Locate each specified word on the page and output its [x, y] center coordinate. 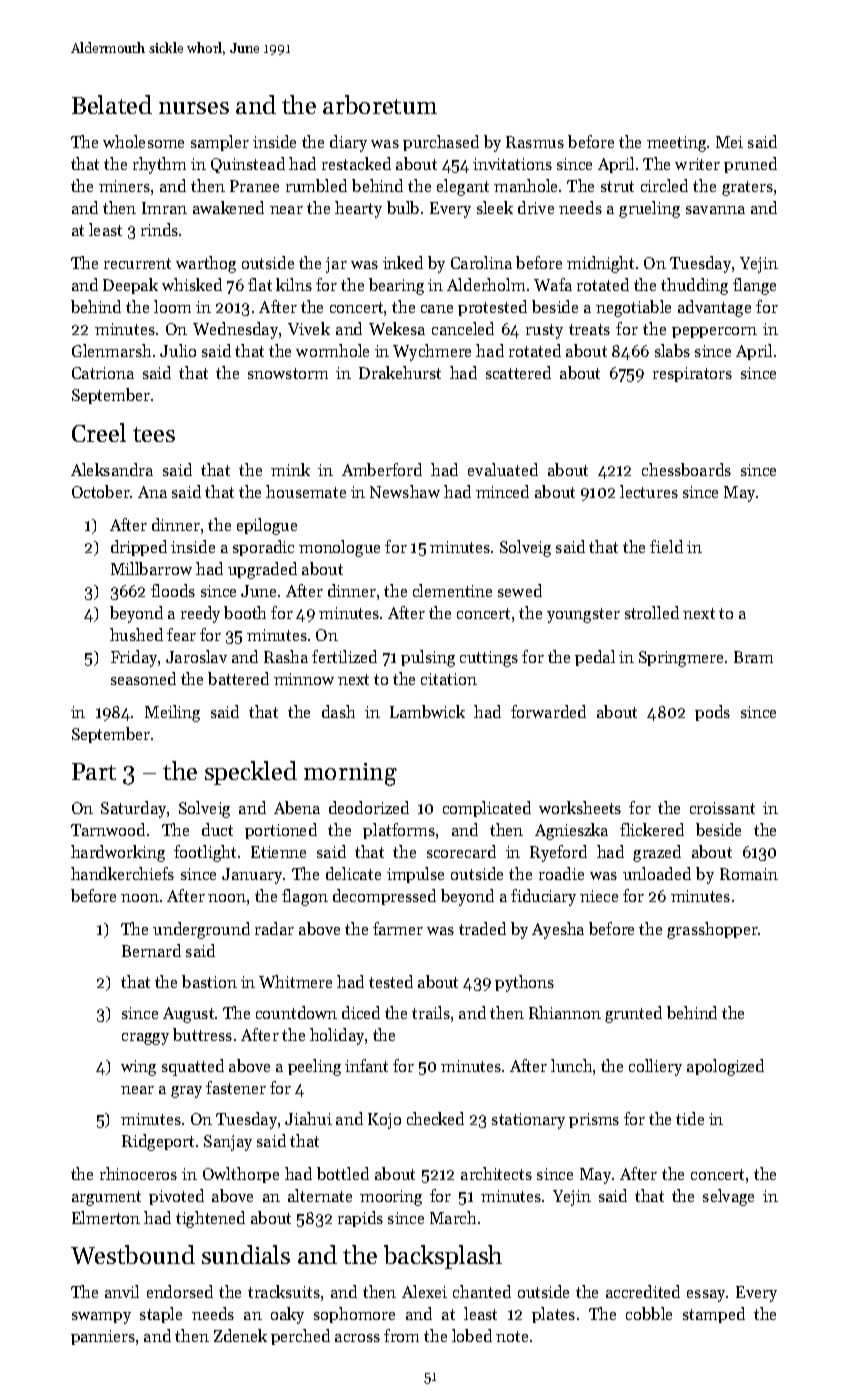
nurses [194, 108]
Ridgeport [158, 1142]
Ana [152, 492]
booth [245, 612]
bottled [343, 1173]
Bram [753, 657]
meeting [676, 144]
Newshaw [405, 491]
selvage [728, 1197]
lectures [649, 491]
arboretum [380, 104]
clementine [452, 590]
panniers [103, 1337]
